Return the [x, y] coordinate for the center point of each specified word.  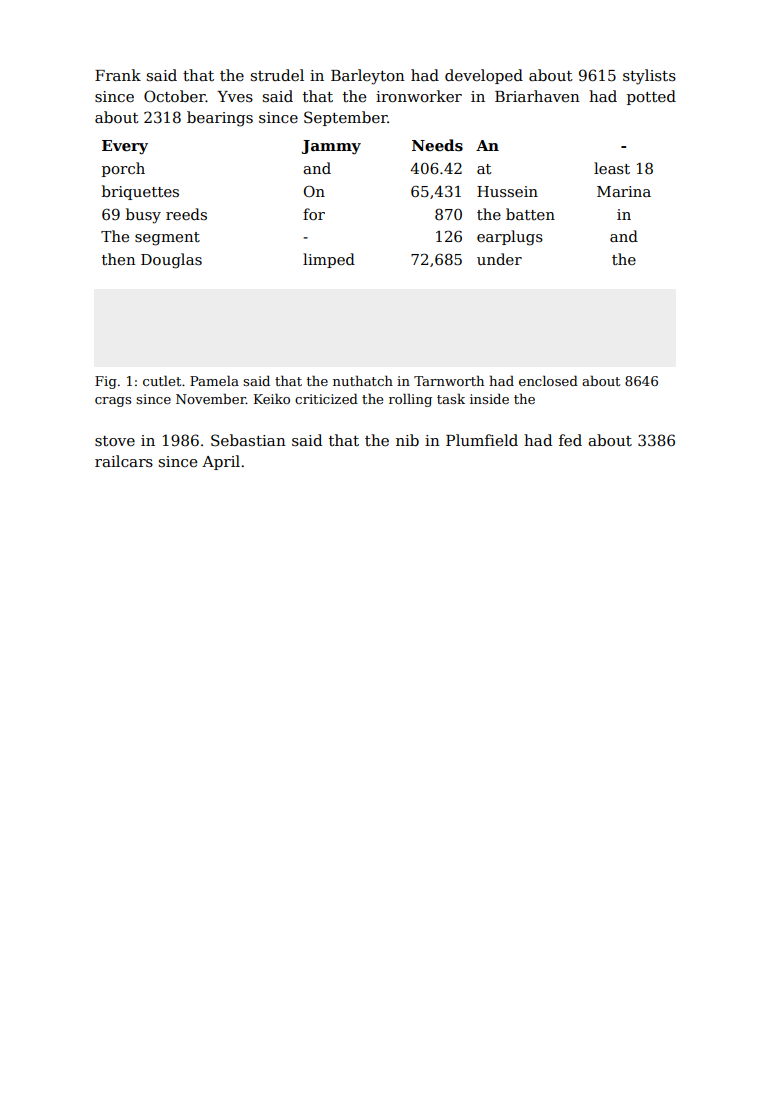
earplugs [510, 238]
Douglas [171, 261]
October [175, 96]
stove [115, 441]
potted [651, 97]
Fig [106, 382]
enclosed [548, 381]
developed [484, 76]
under [499, 259]
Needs [437, 145]
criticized [326, 399]
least [612, 168]
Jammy [331, 147]
